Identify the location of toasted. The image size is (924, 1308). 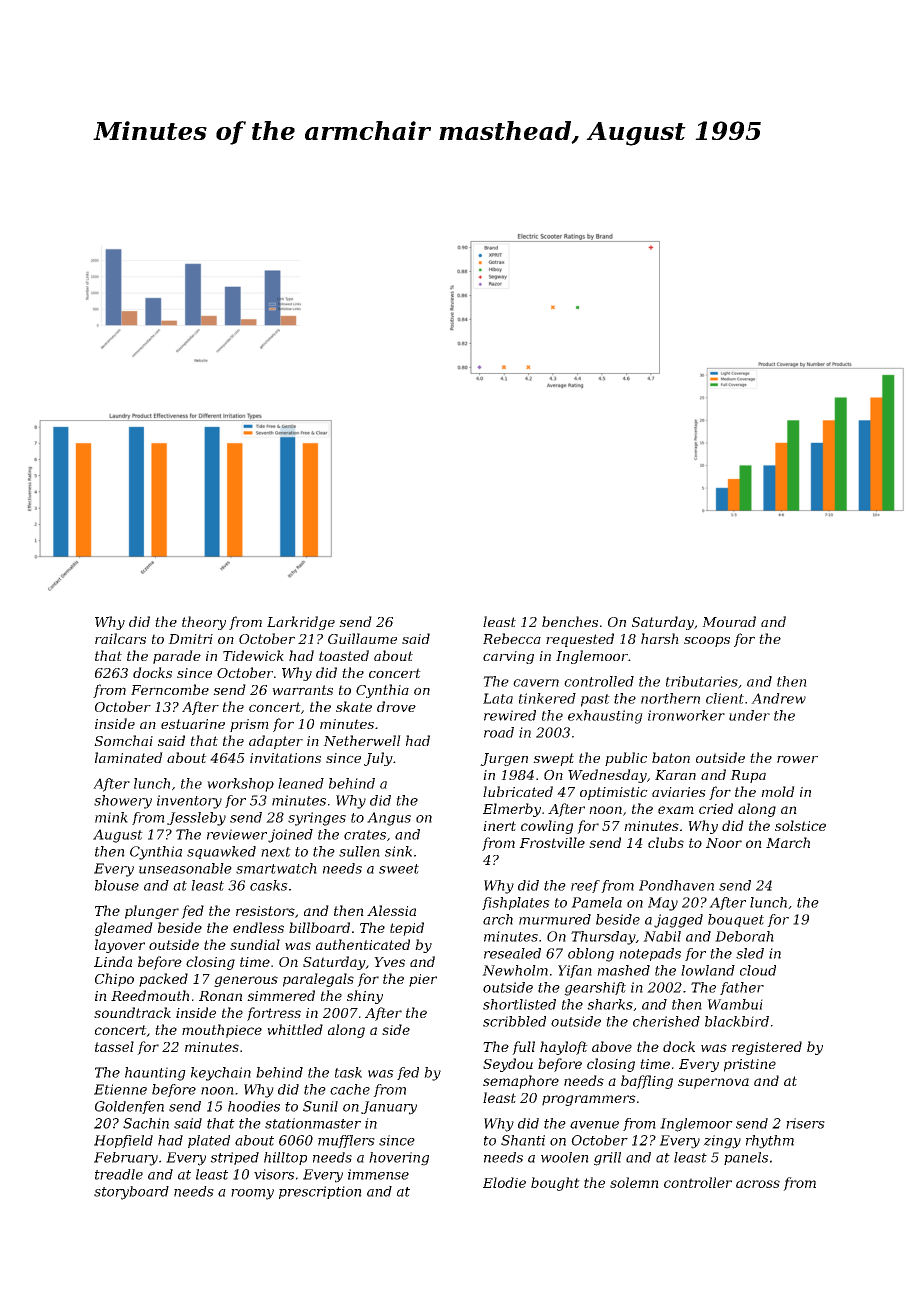
(344, 655).
